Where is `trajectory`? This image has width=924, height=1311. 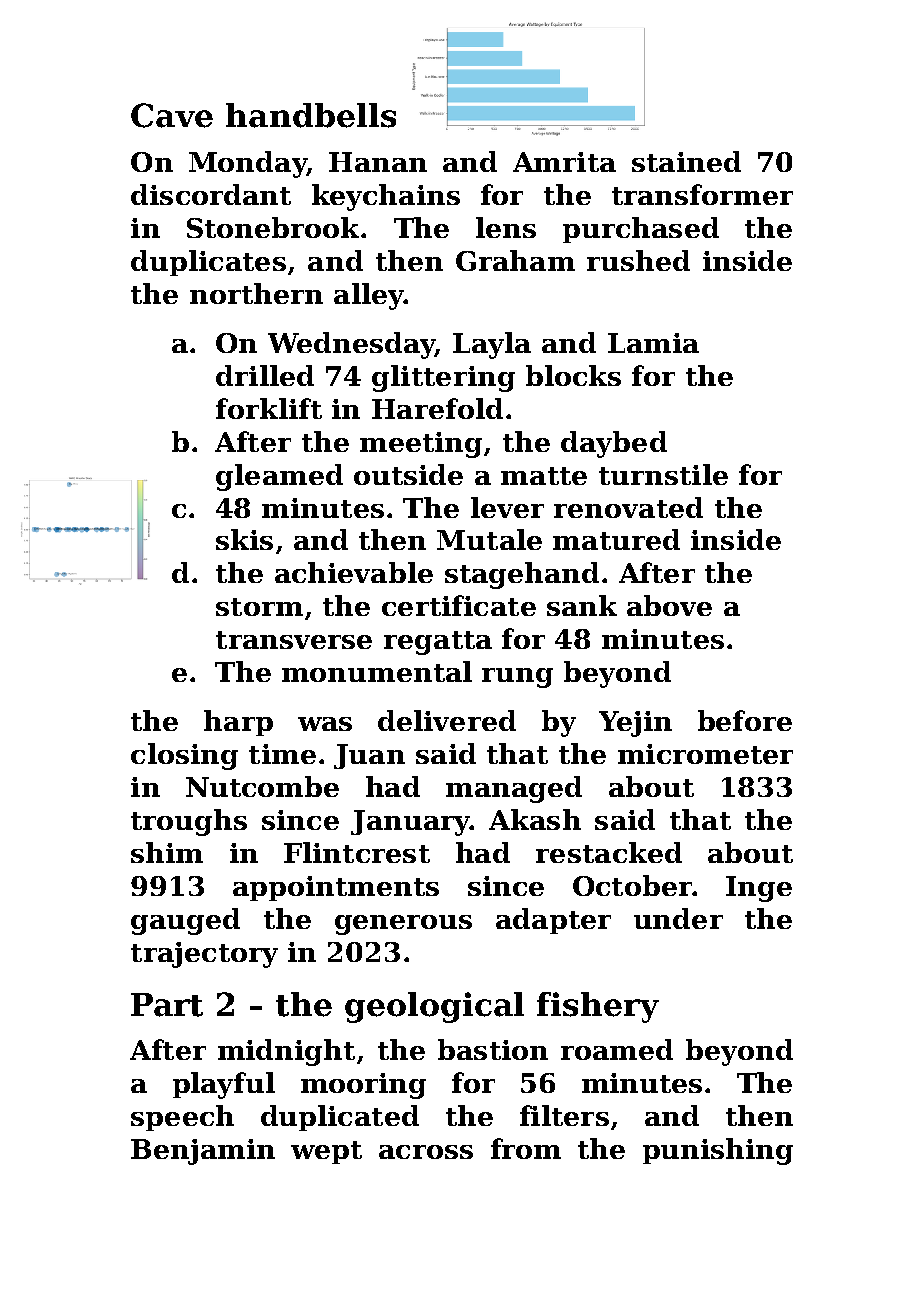
trajectory is located at coordinates (204, 955).
